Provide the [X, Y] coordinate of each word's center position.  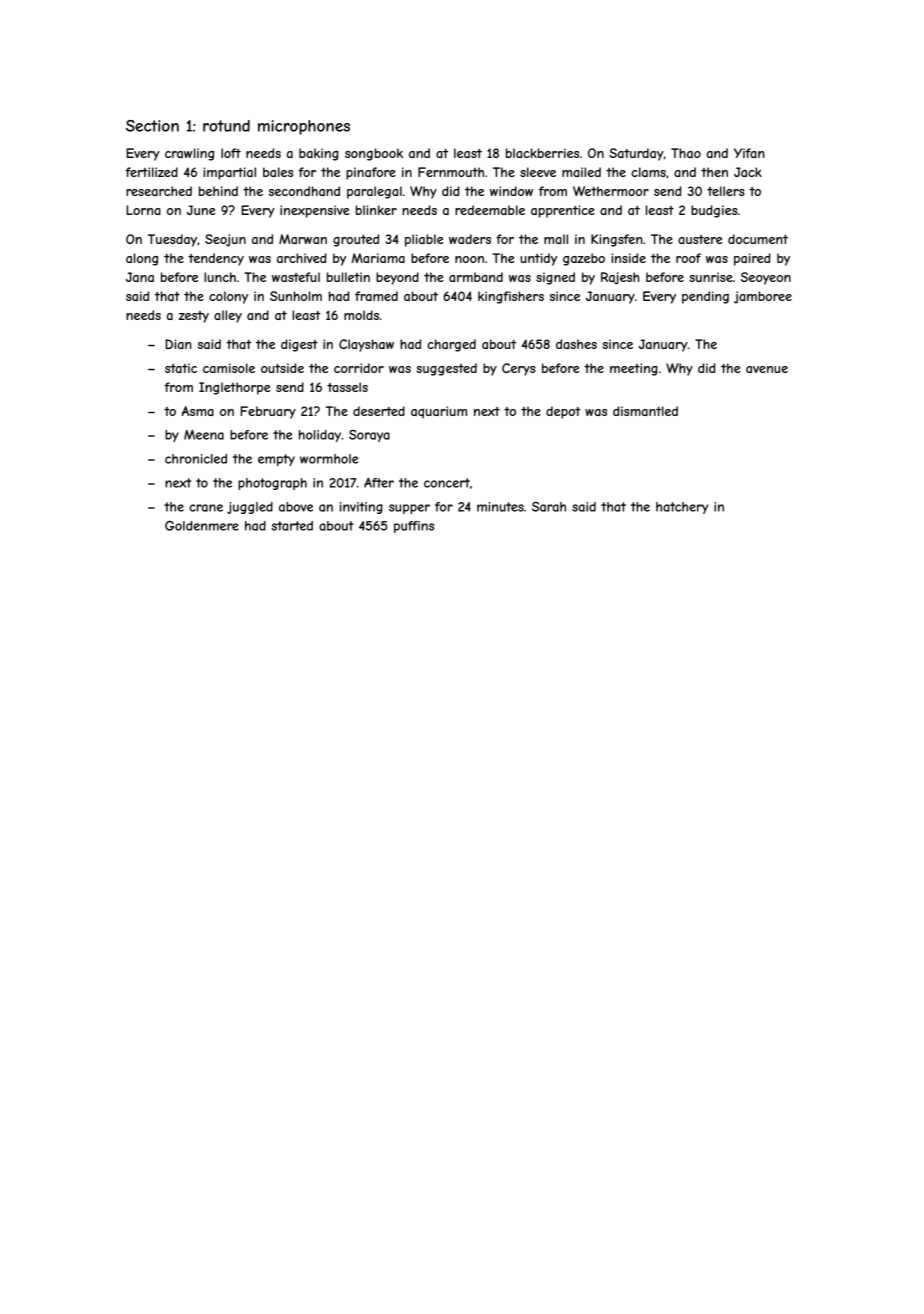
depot [563, 412]
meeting [634, 369]
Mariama [378, 258]
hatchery [682, 508]
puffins [414, 527]
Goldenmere [202, 526]
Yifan [749, 153]
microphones [304, 127]
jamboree [763, 297]
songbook [374, 154]
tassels [347, 387]
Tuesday [172, 240]
